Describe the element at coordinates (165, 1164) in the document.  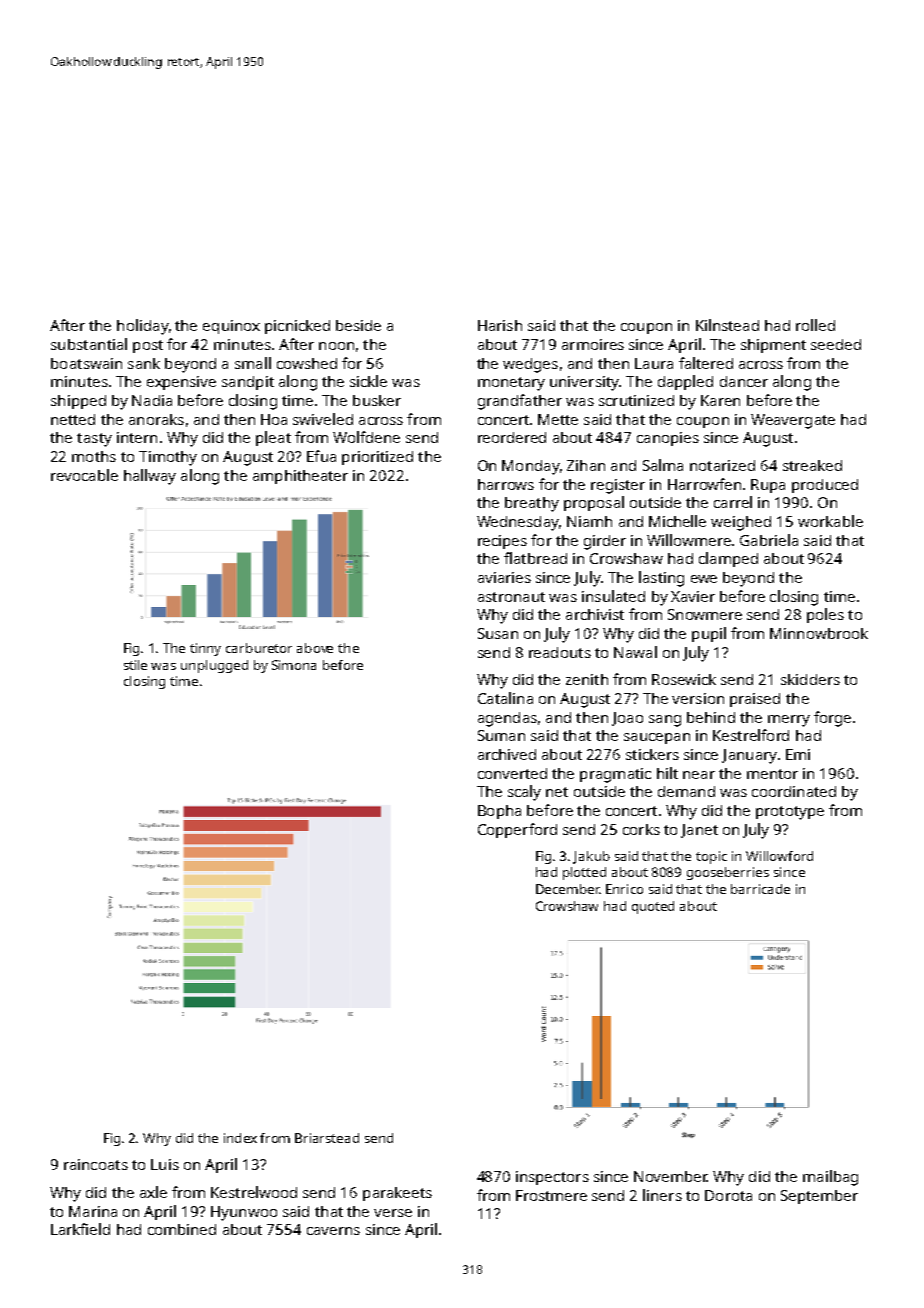
I see `Luis` at that location.
